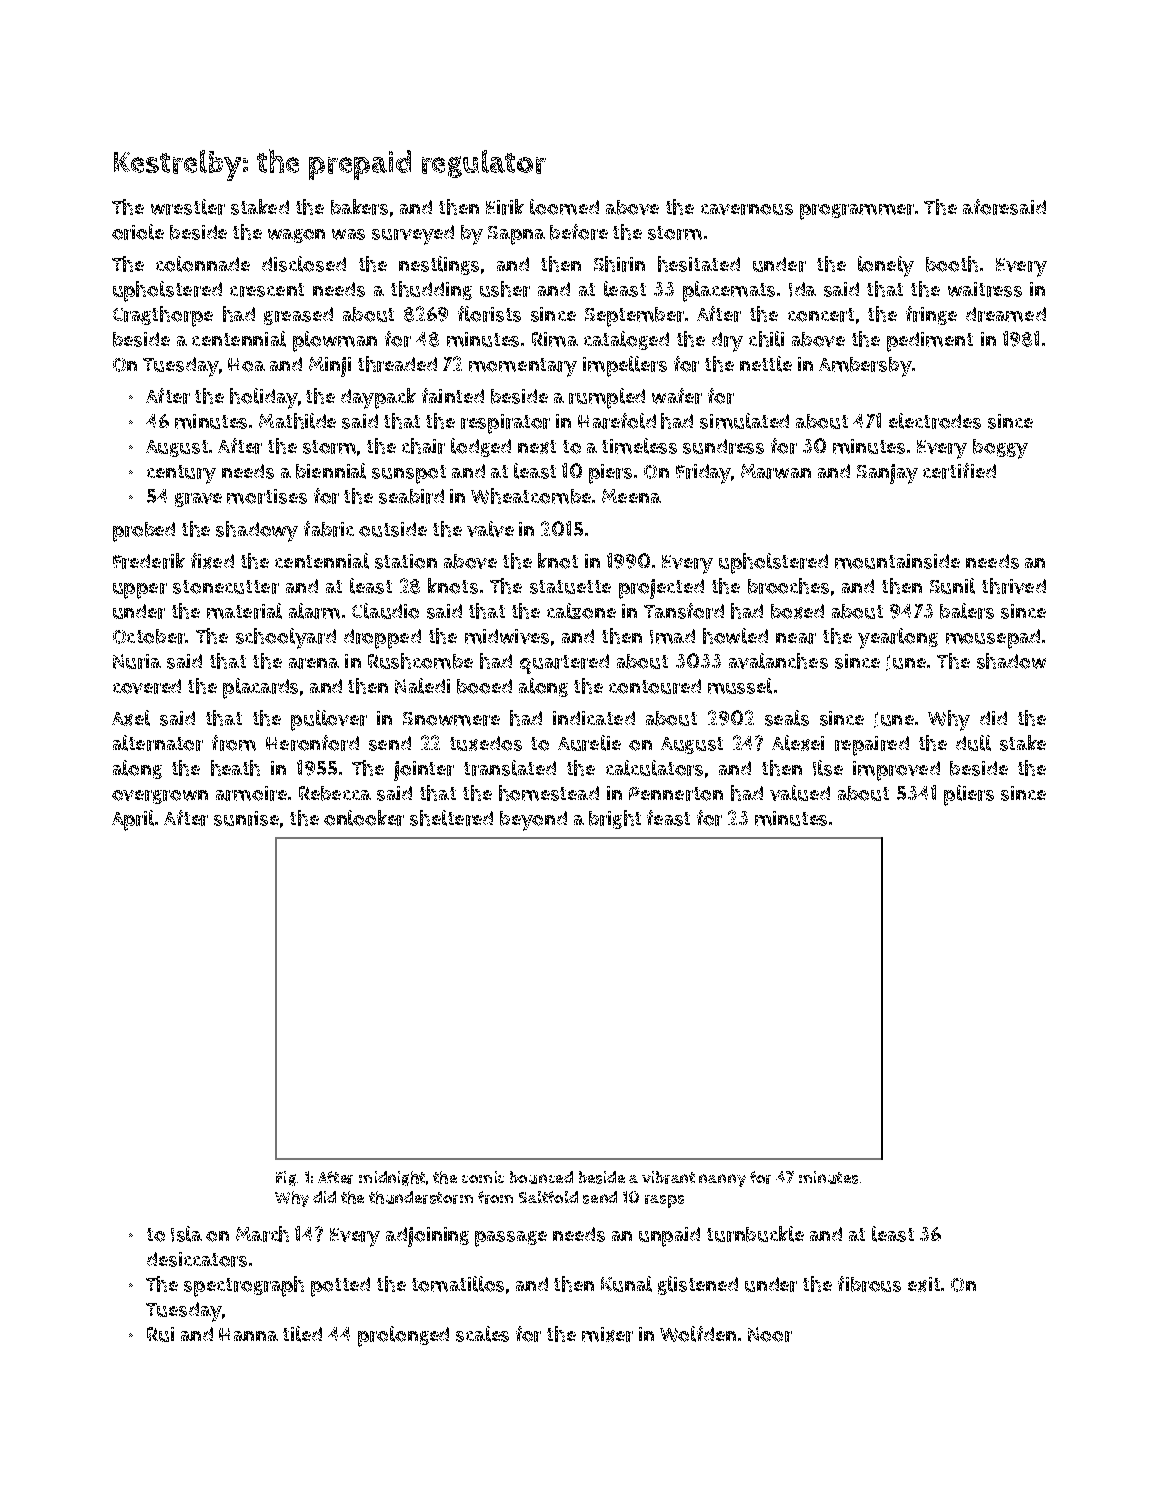 Image resolution: width=1158 pixels, height=1498 pixels. Describe the element at coordinates (800, 793) in the screenshot. I see `valued` at that location.
